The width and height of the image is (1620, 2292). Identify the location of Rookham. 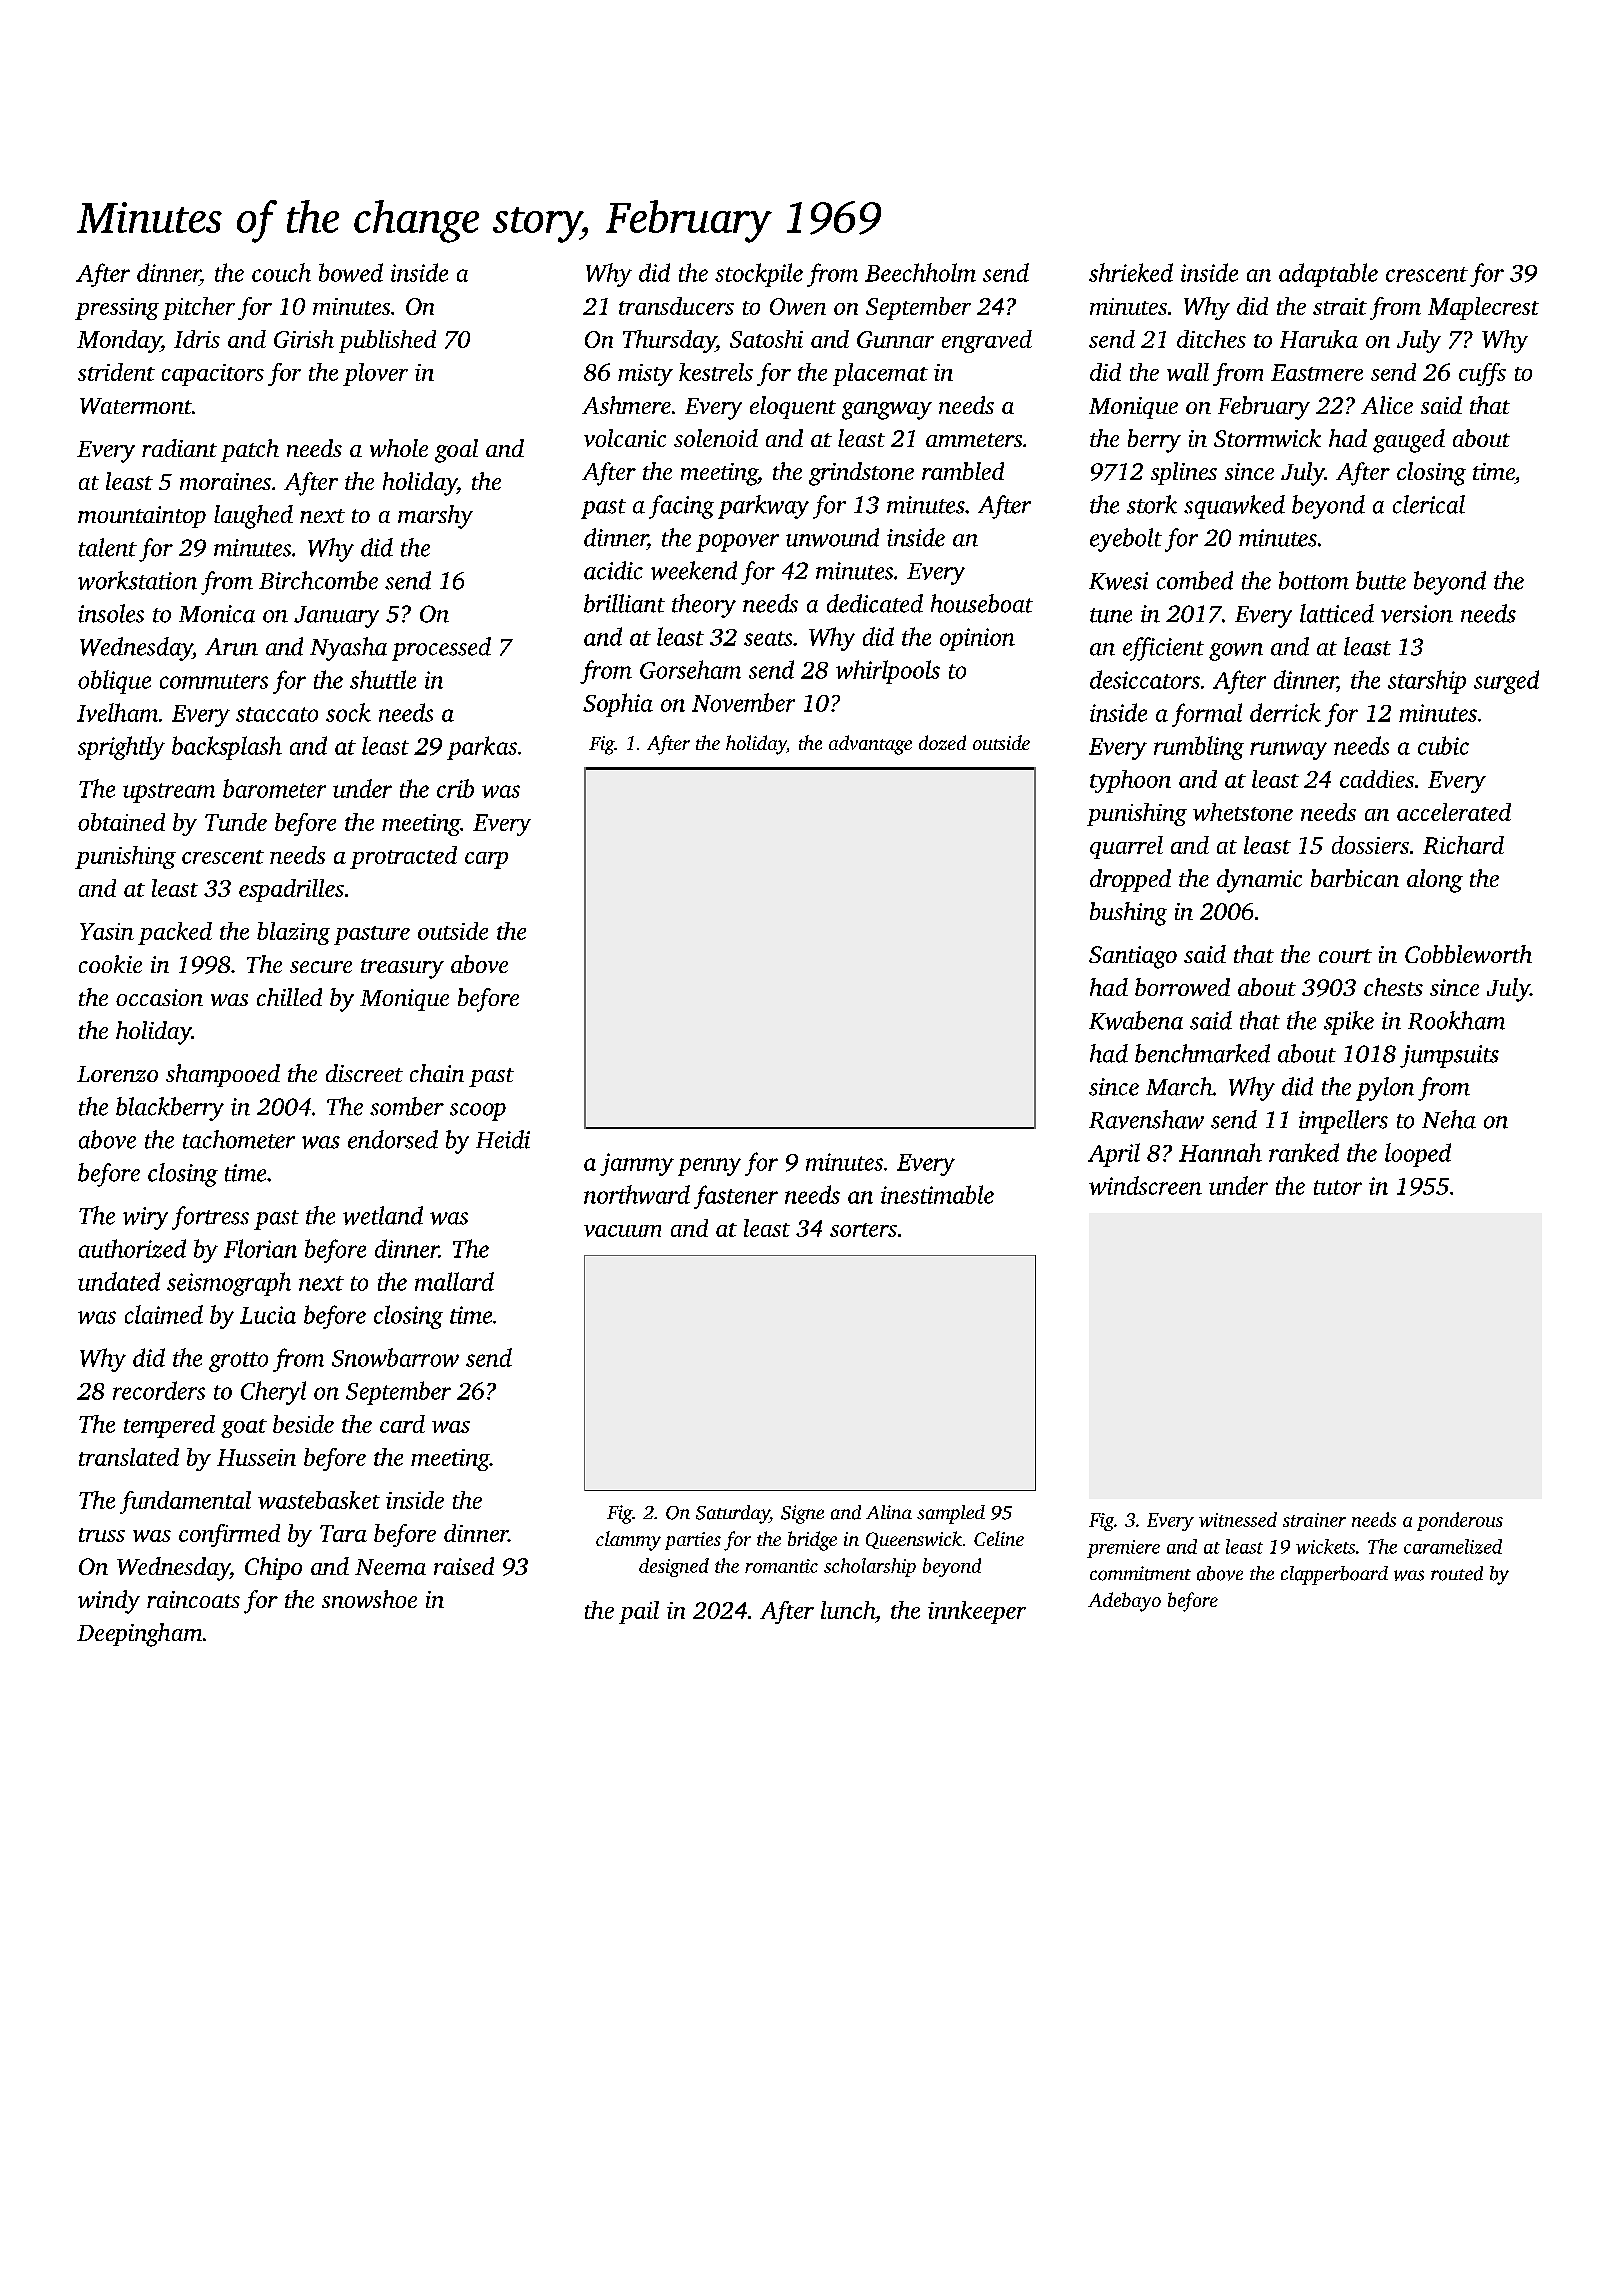
(1456, 1020).
